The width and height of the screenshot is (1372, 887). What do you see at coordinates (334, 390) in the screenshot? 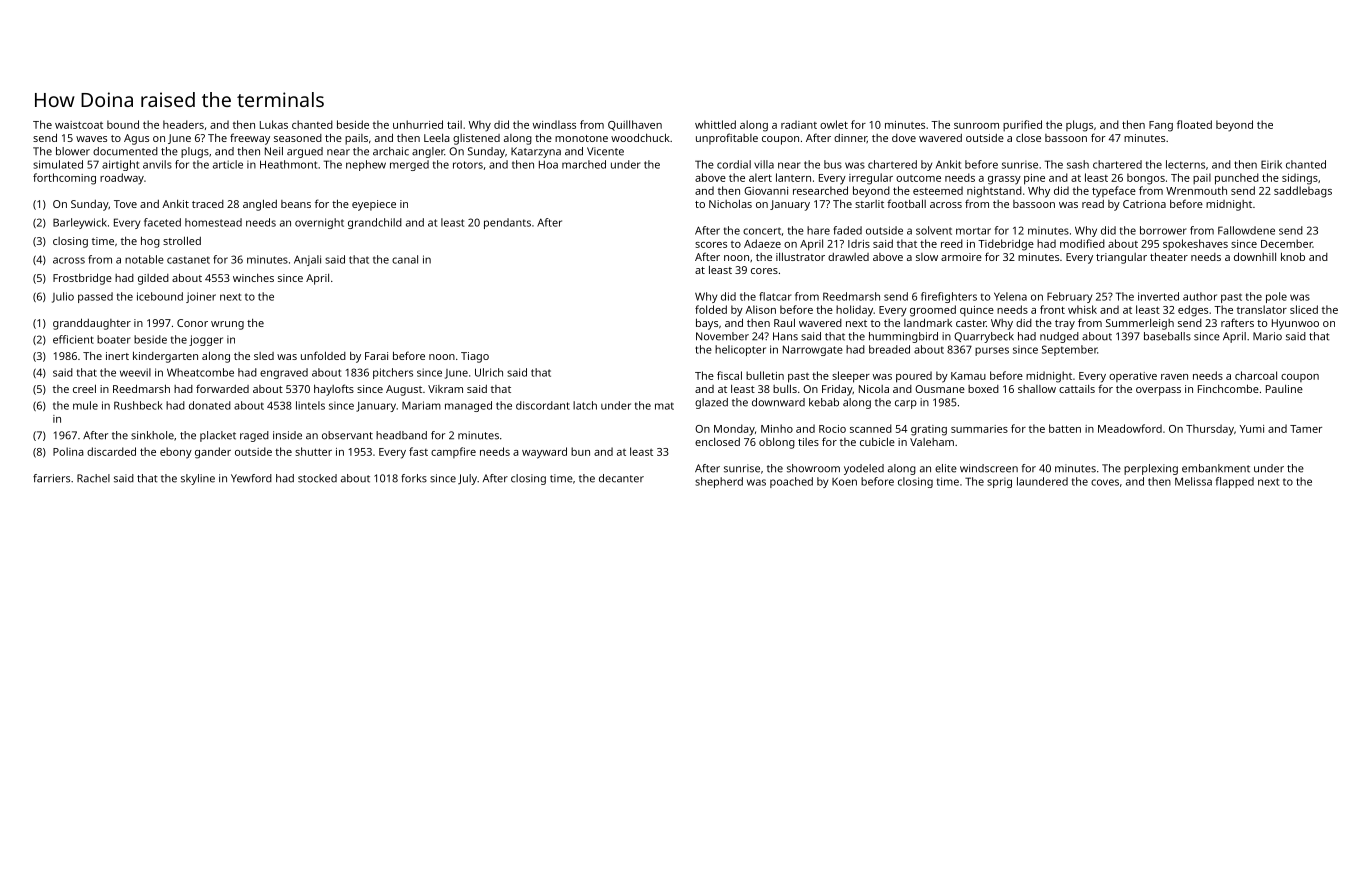
I see `haylofts` at bounding box center [334, 390].
